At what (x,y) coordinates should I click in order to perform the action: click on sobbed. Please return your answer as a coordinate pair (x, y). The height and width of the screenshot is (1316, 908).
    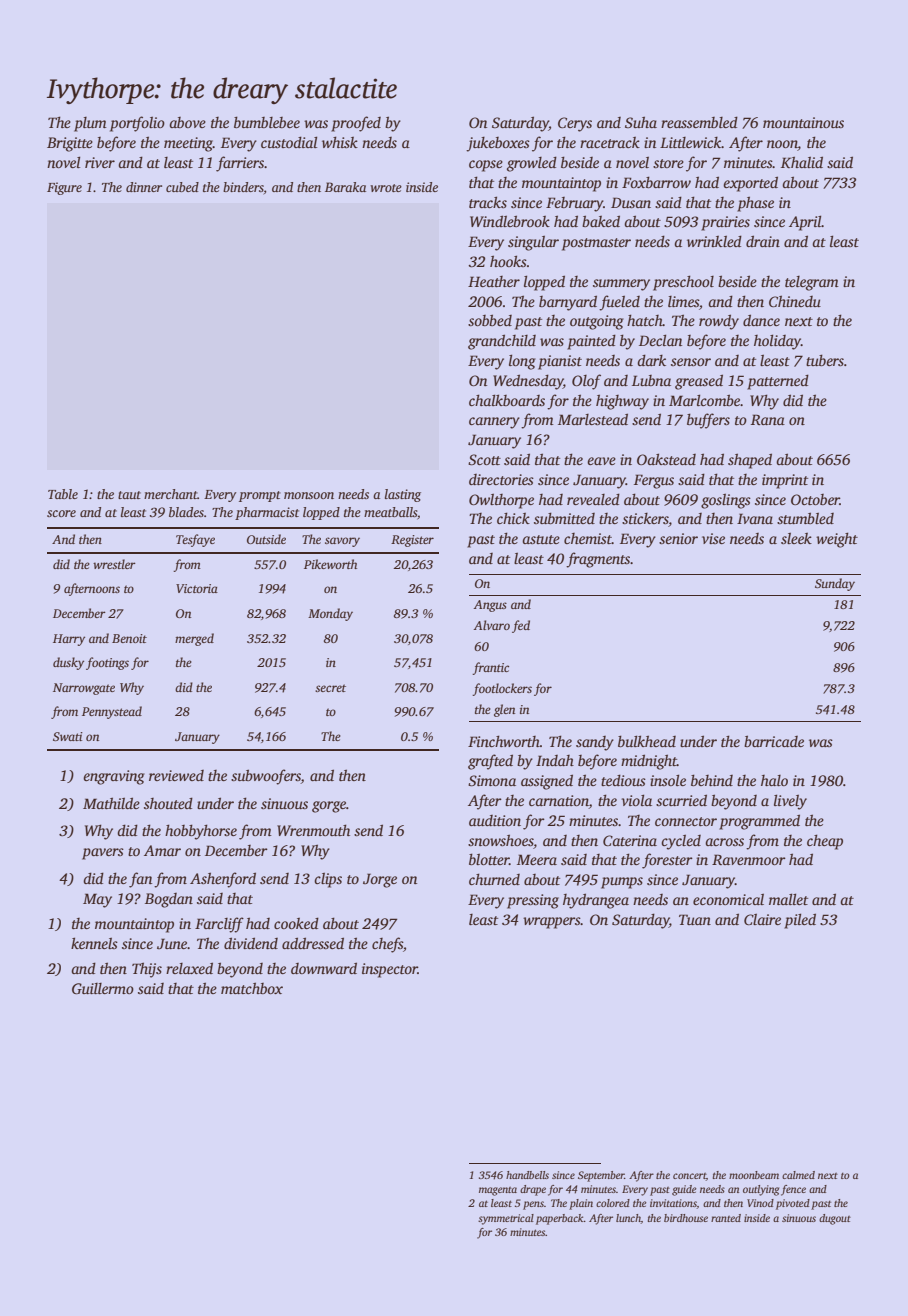
    Looking at the image, I should click on (490, 320).
